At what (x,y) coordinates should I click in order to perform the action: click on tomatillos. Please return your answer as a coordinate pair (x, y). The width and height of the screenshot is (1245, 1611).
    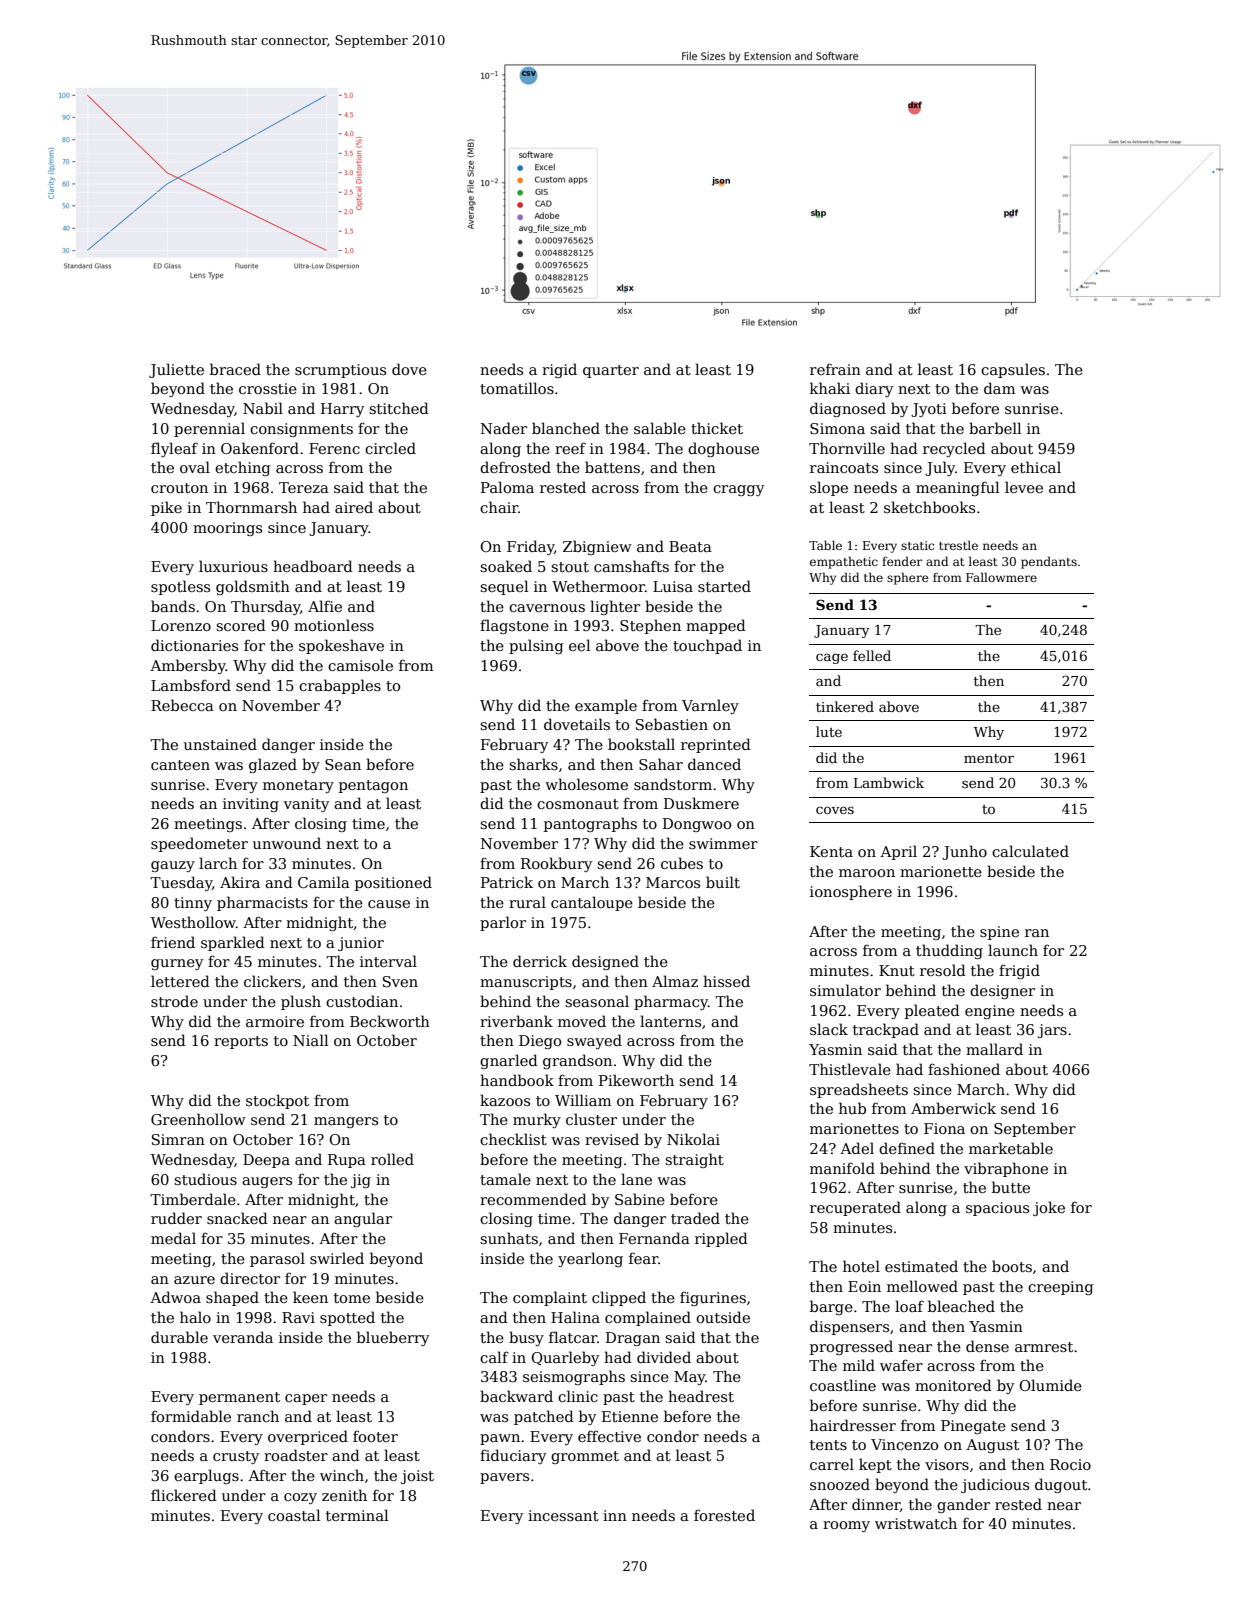
    Looking at the image, I should click on (517, 388).
